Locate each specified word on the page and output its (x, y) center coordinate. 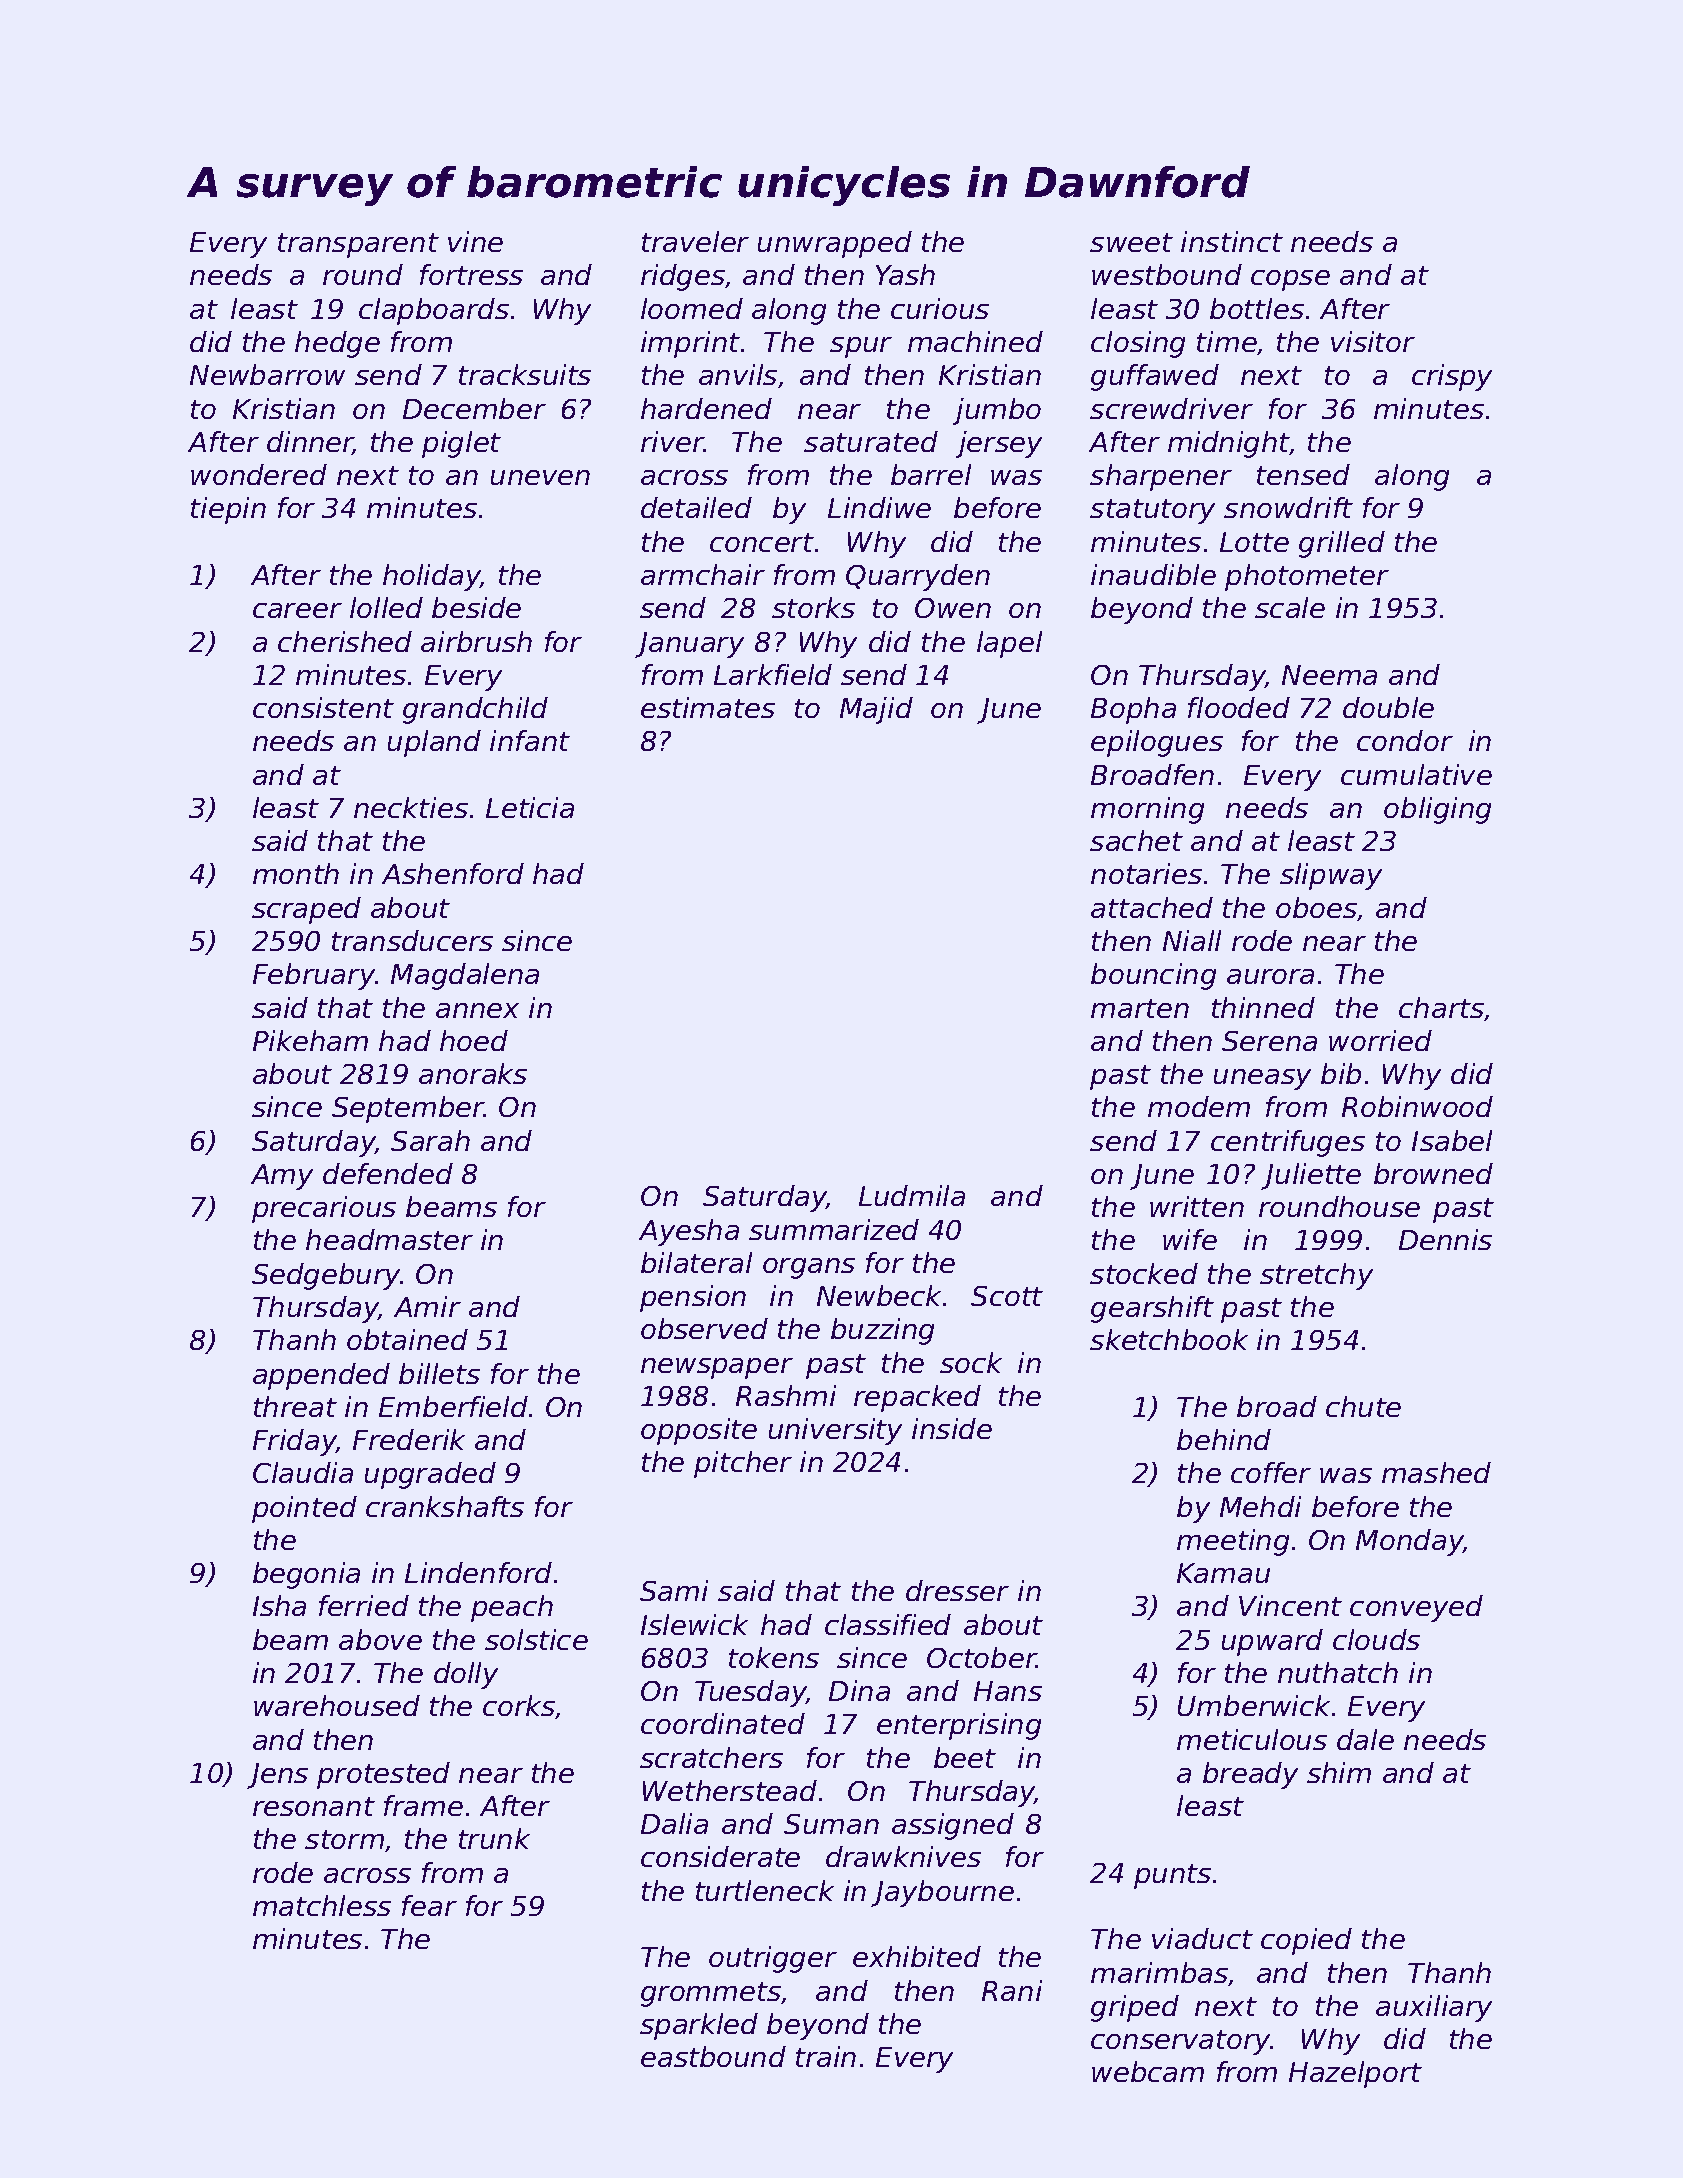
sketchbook (1169, 1339)
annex (477, 1010)
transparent (358, 245)
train (826, 2056)
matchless (322, 1905)
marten (1140, 1008)
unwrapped (835, 244)
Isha (279, 1605)
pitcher (743, 1464)
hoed (474, 1040)
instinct (1232, 241)
